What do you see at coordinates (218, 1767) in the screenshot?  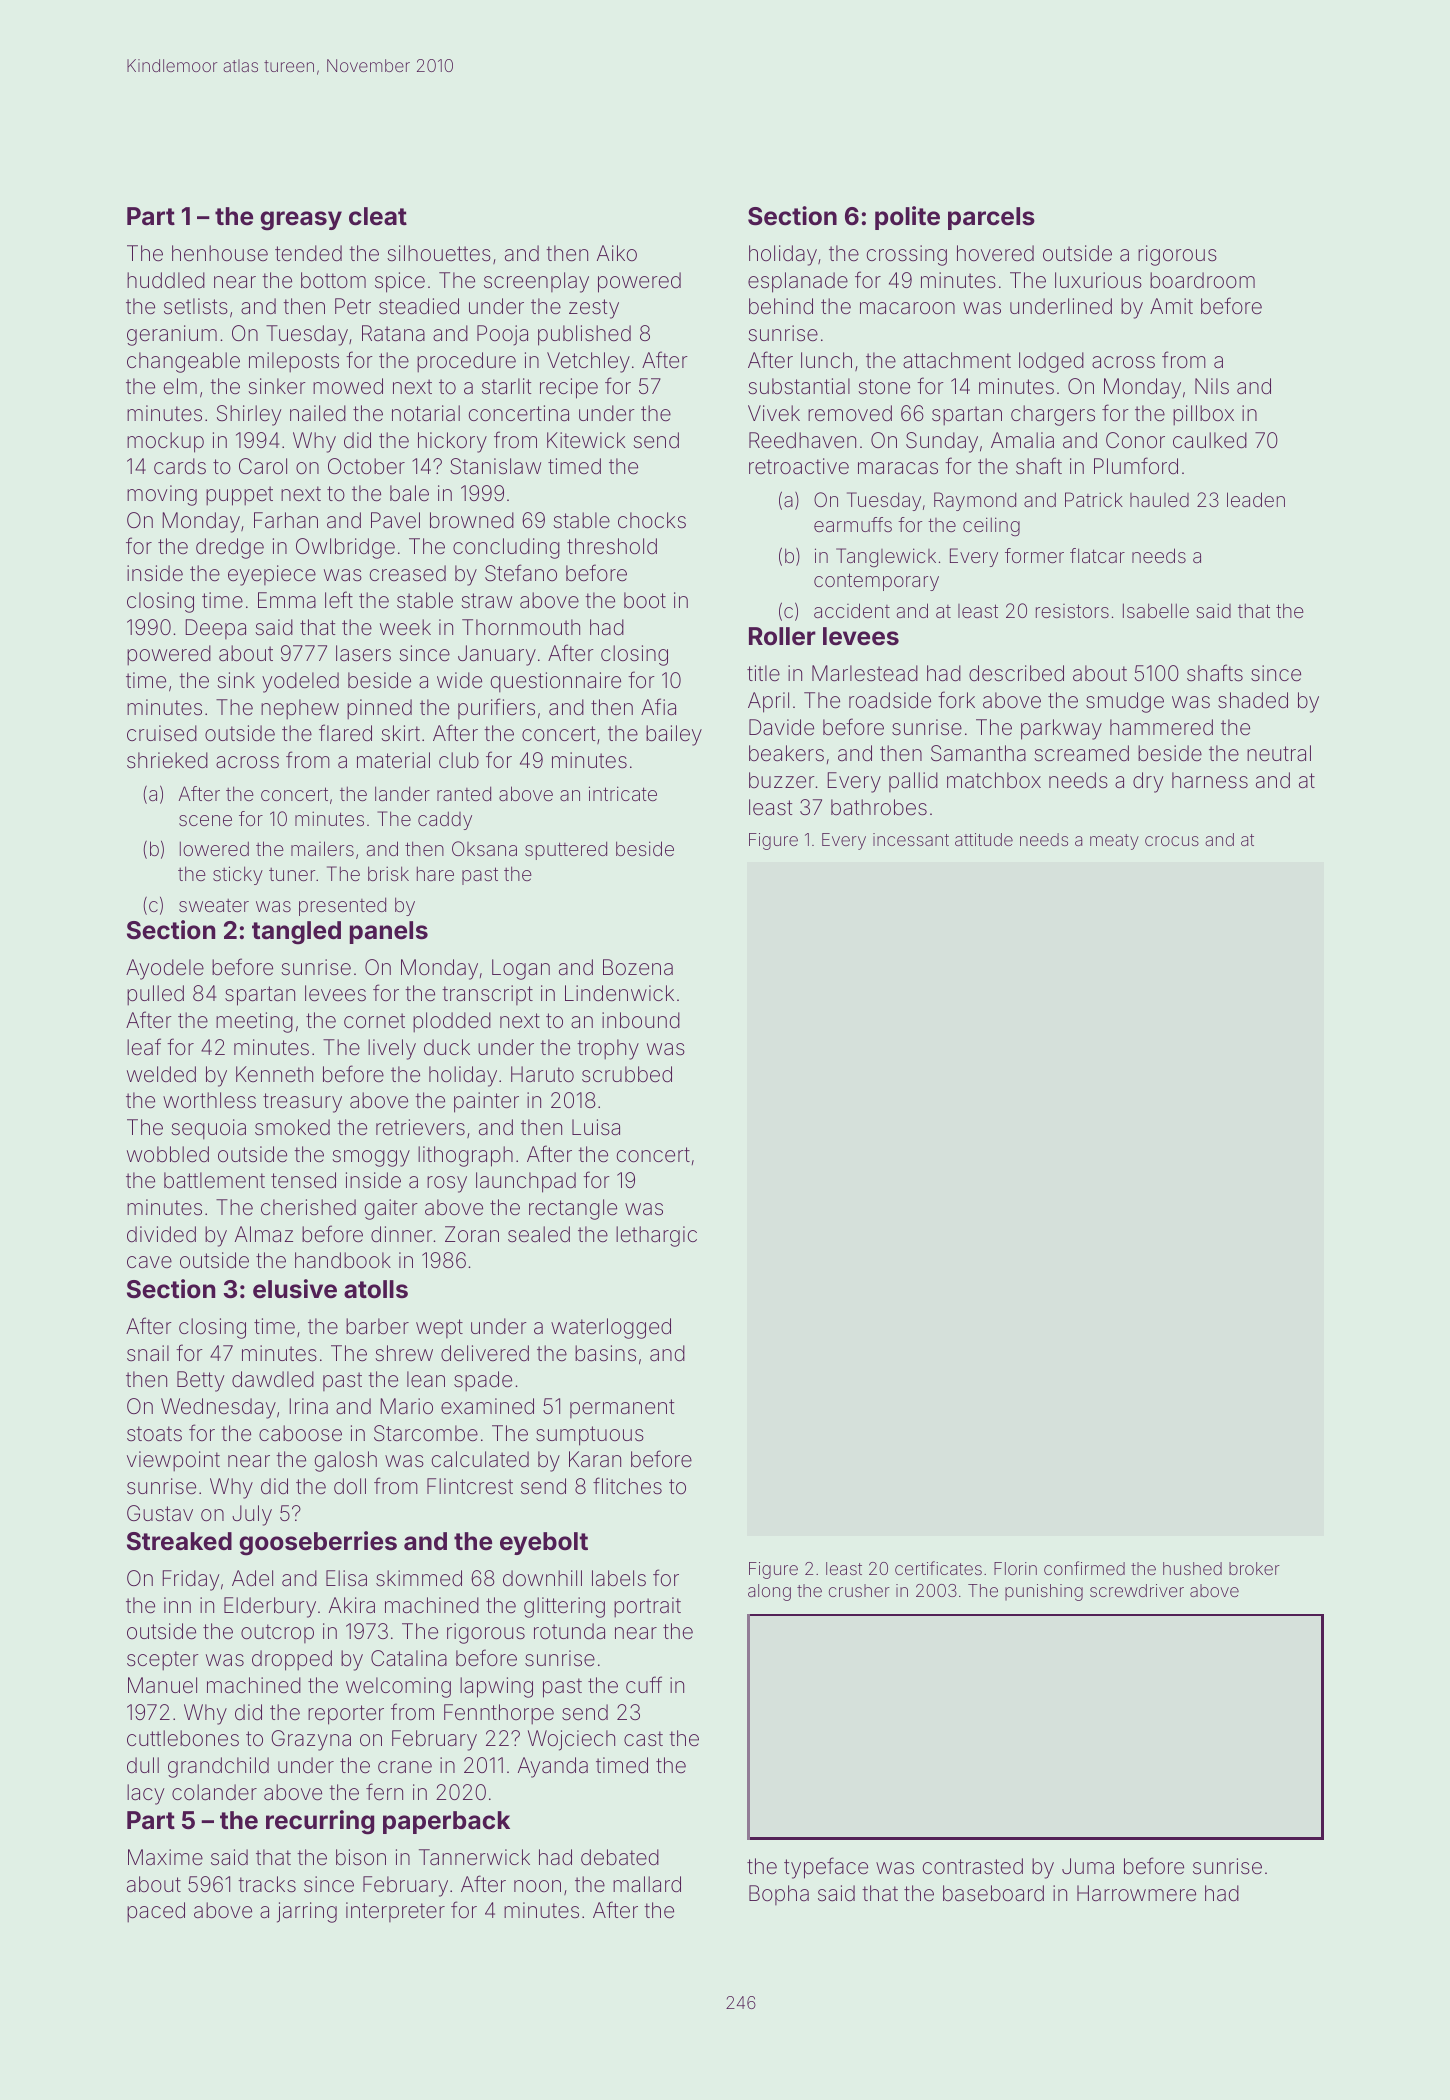 I see `grandchild` at bounding box center [218, 1767].
